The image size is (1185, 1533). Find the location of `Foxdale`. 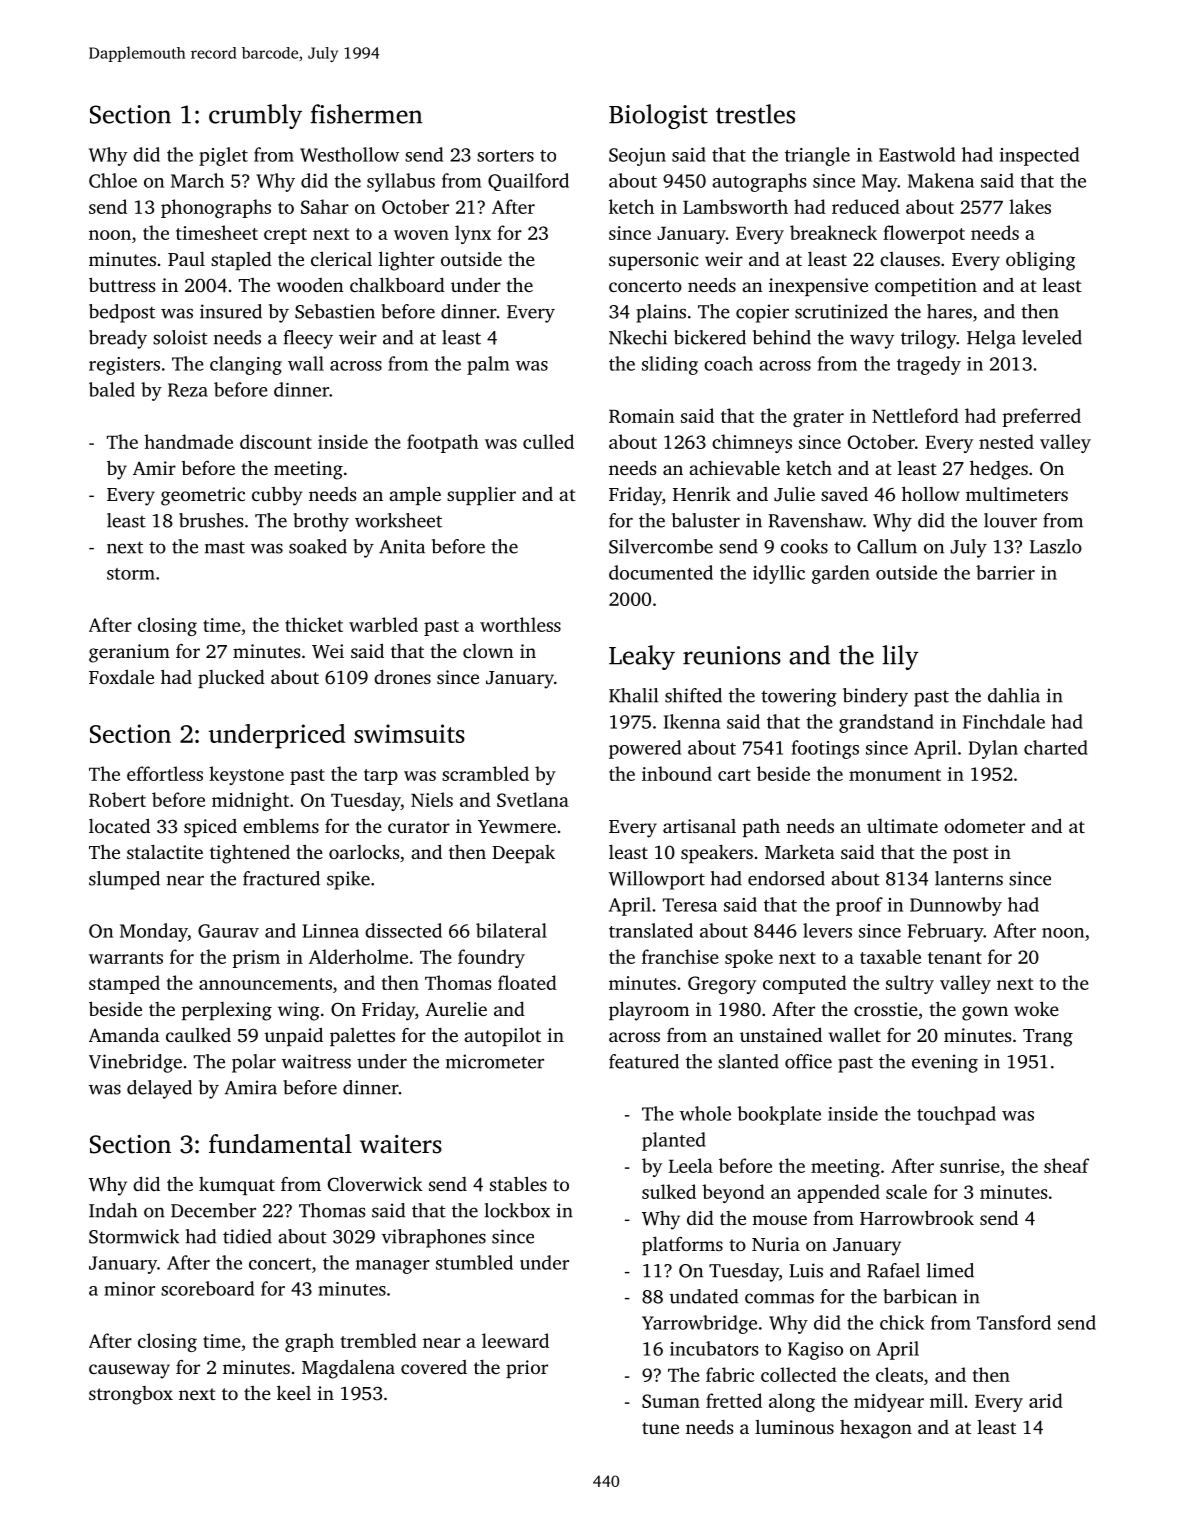

Foxdale is located at coordinates (121, 677).
